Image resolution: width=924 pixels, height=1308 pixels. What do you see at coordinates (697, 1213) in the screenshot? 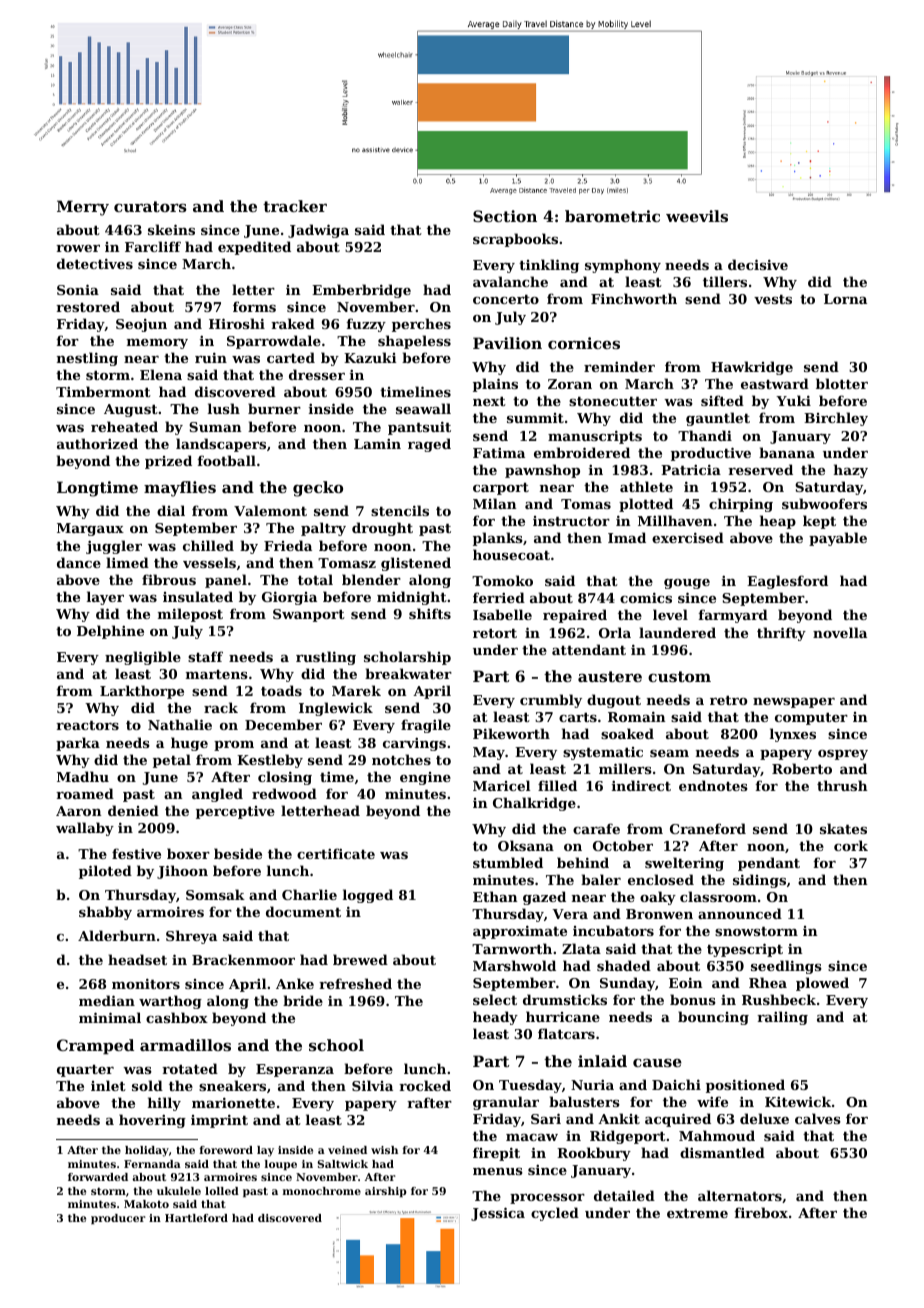
I see `extreme` at bounding box center [697, 1213].
